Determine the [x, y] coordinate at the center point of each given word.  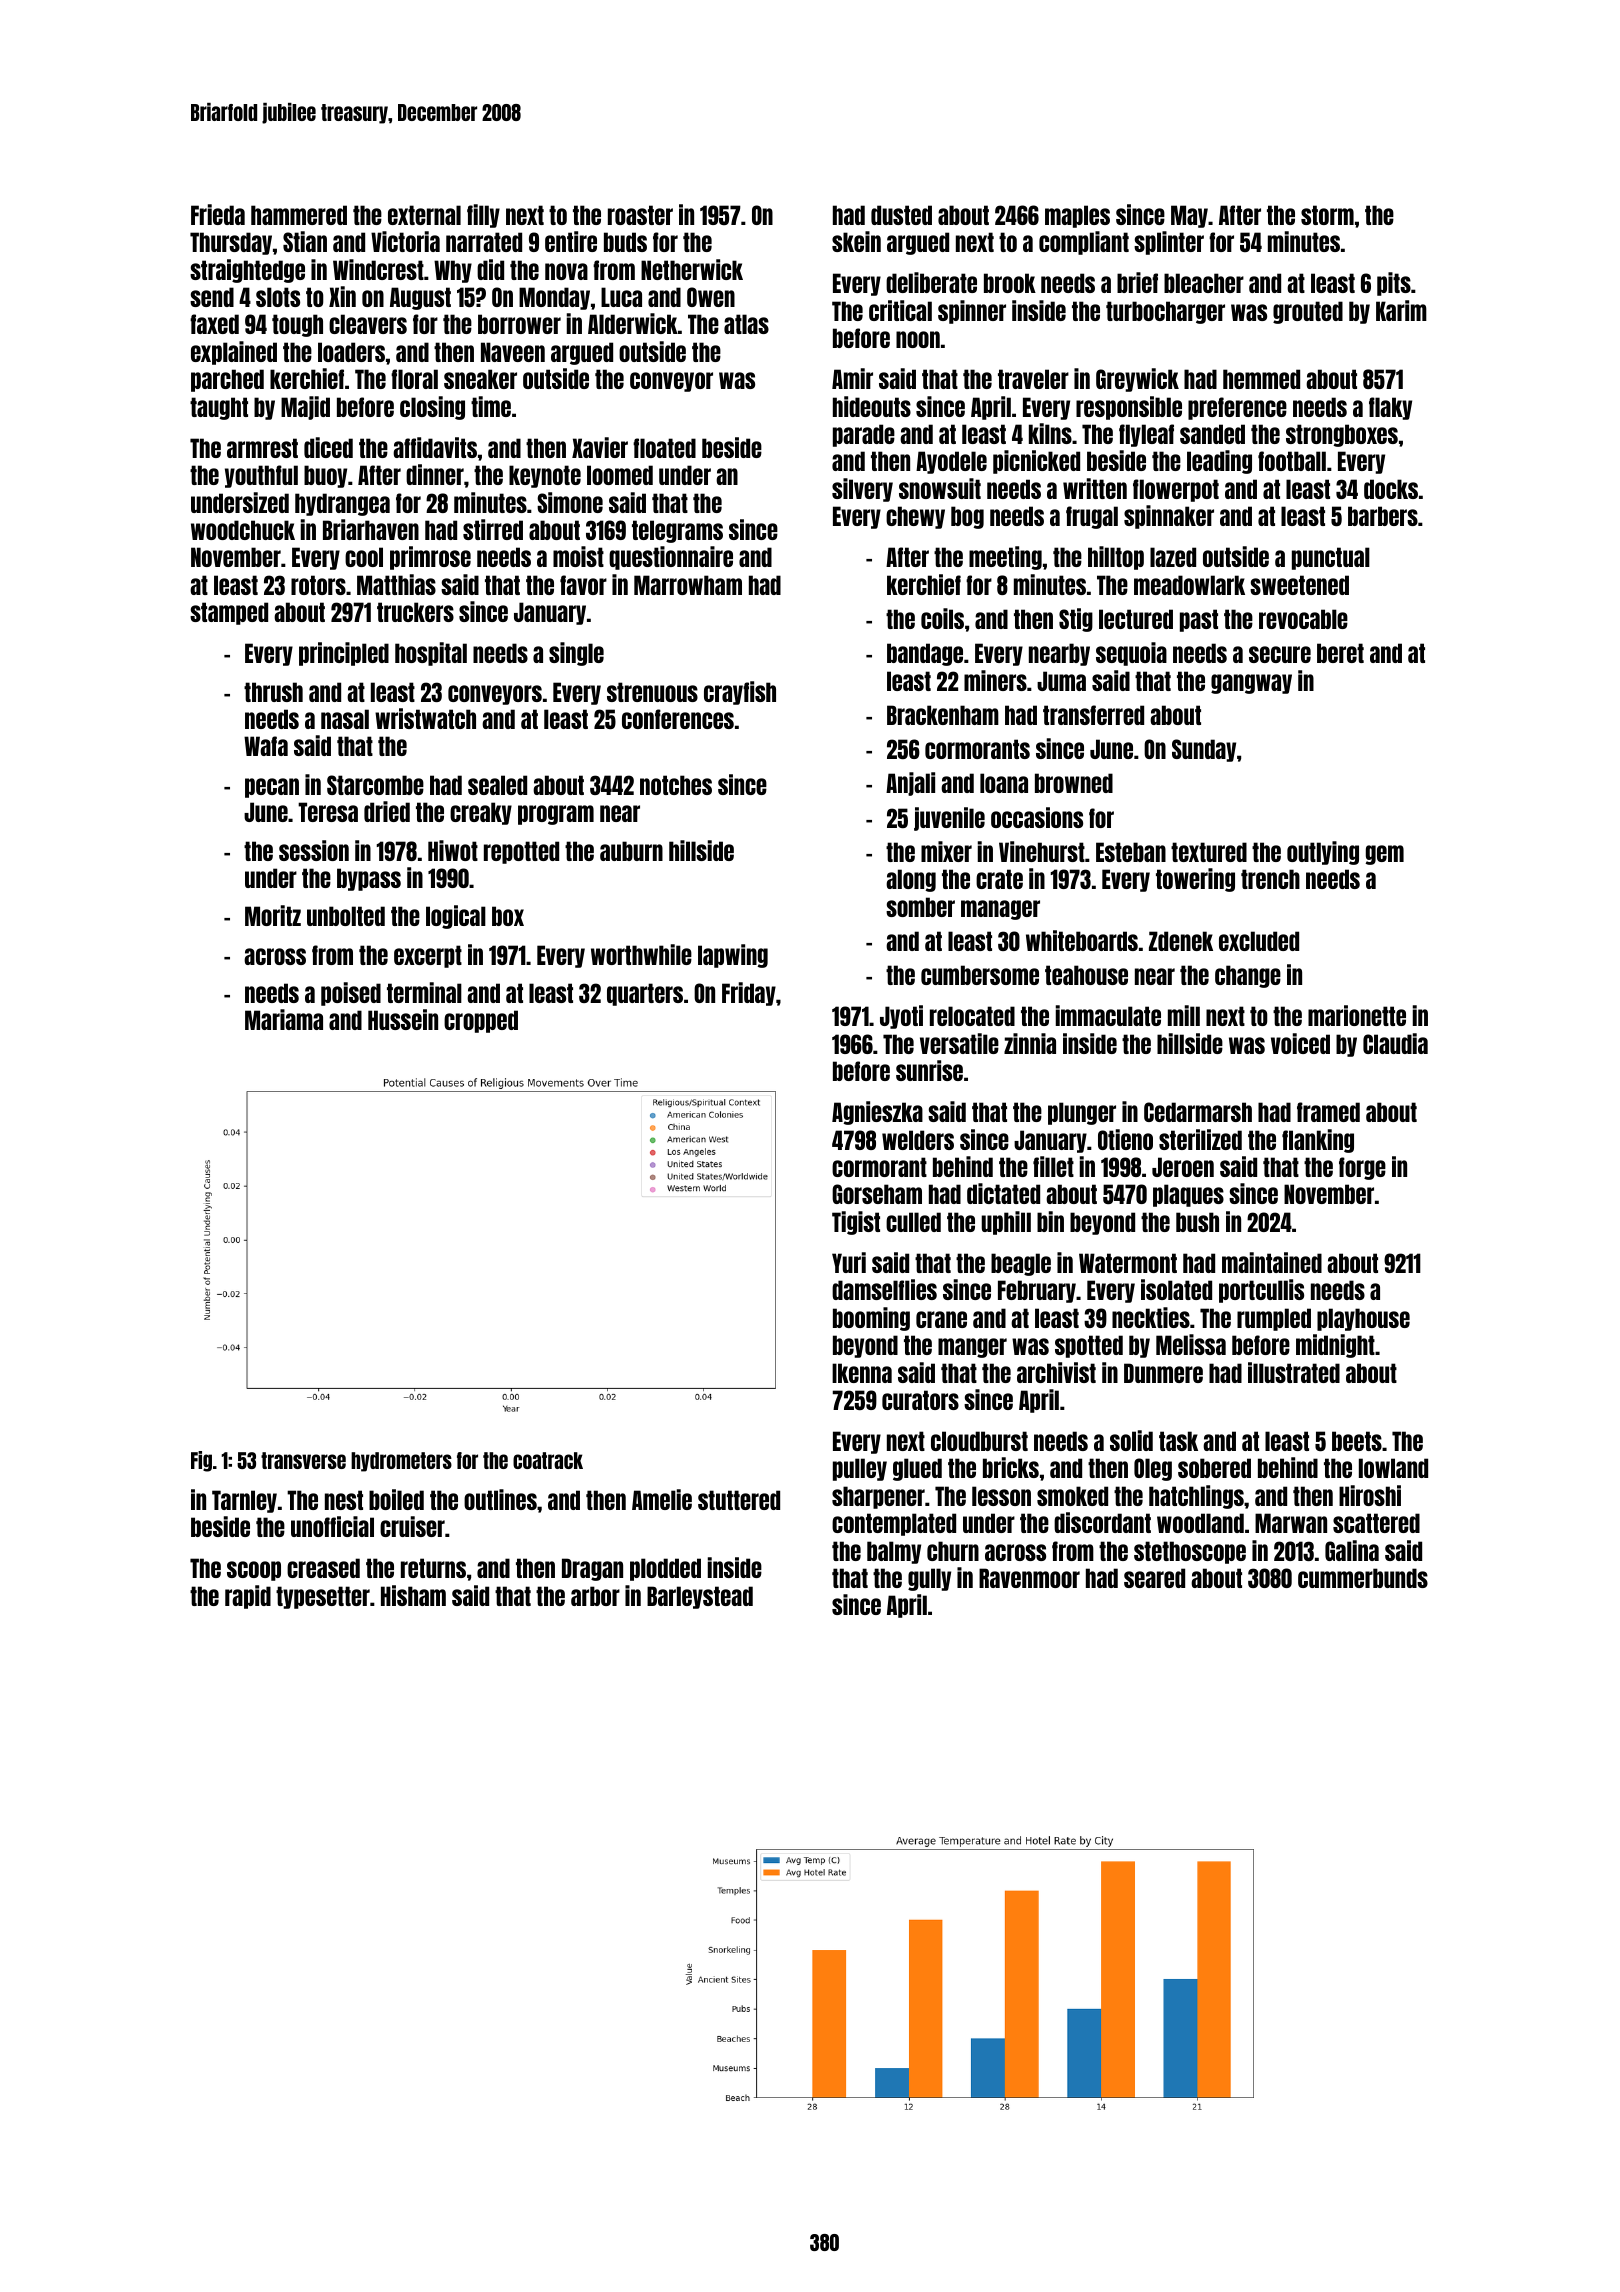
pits [1394, 284]
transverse [303, 1460]
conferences [678, 719]
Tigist [856, 1223]
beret [1340, 653]
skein [856, 241]
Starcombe [375, 785]
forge [1362, 1168]
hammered [299, 215]
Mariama [284, 1019]
